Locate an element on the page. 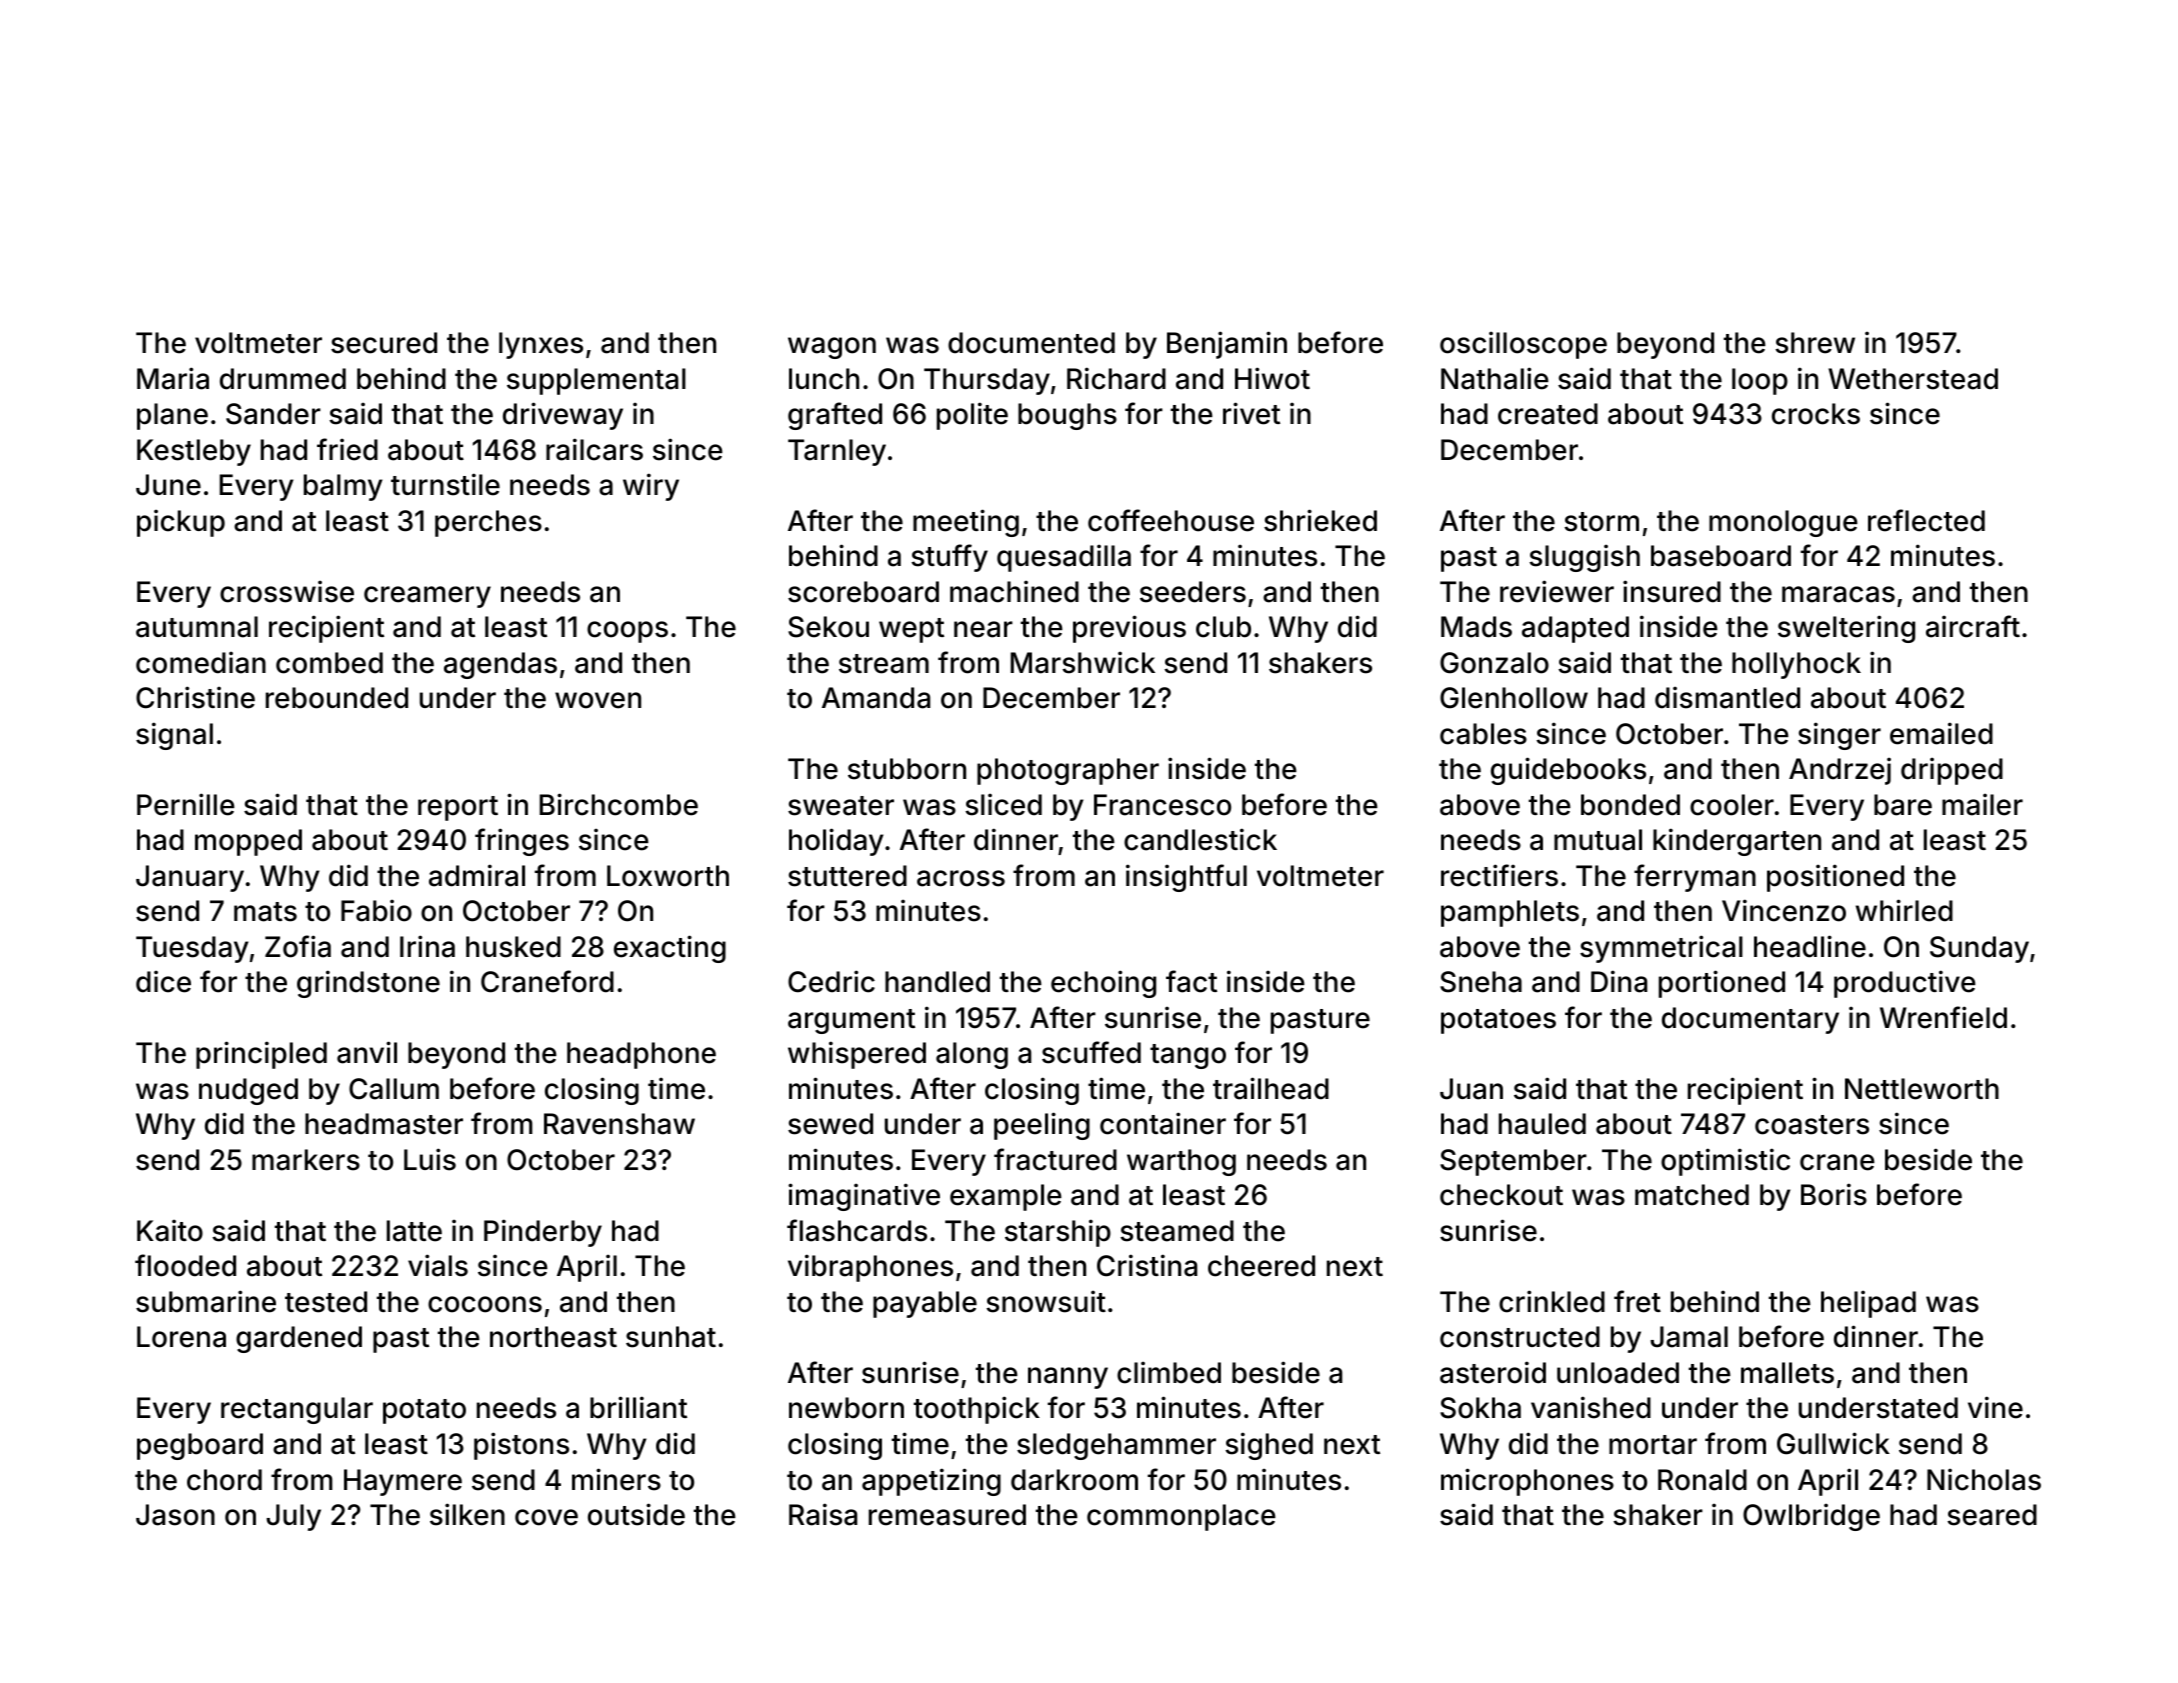  combed is located at coordinates (329, 663).
